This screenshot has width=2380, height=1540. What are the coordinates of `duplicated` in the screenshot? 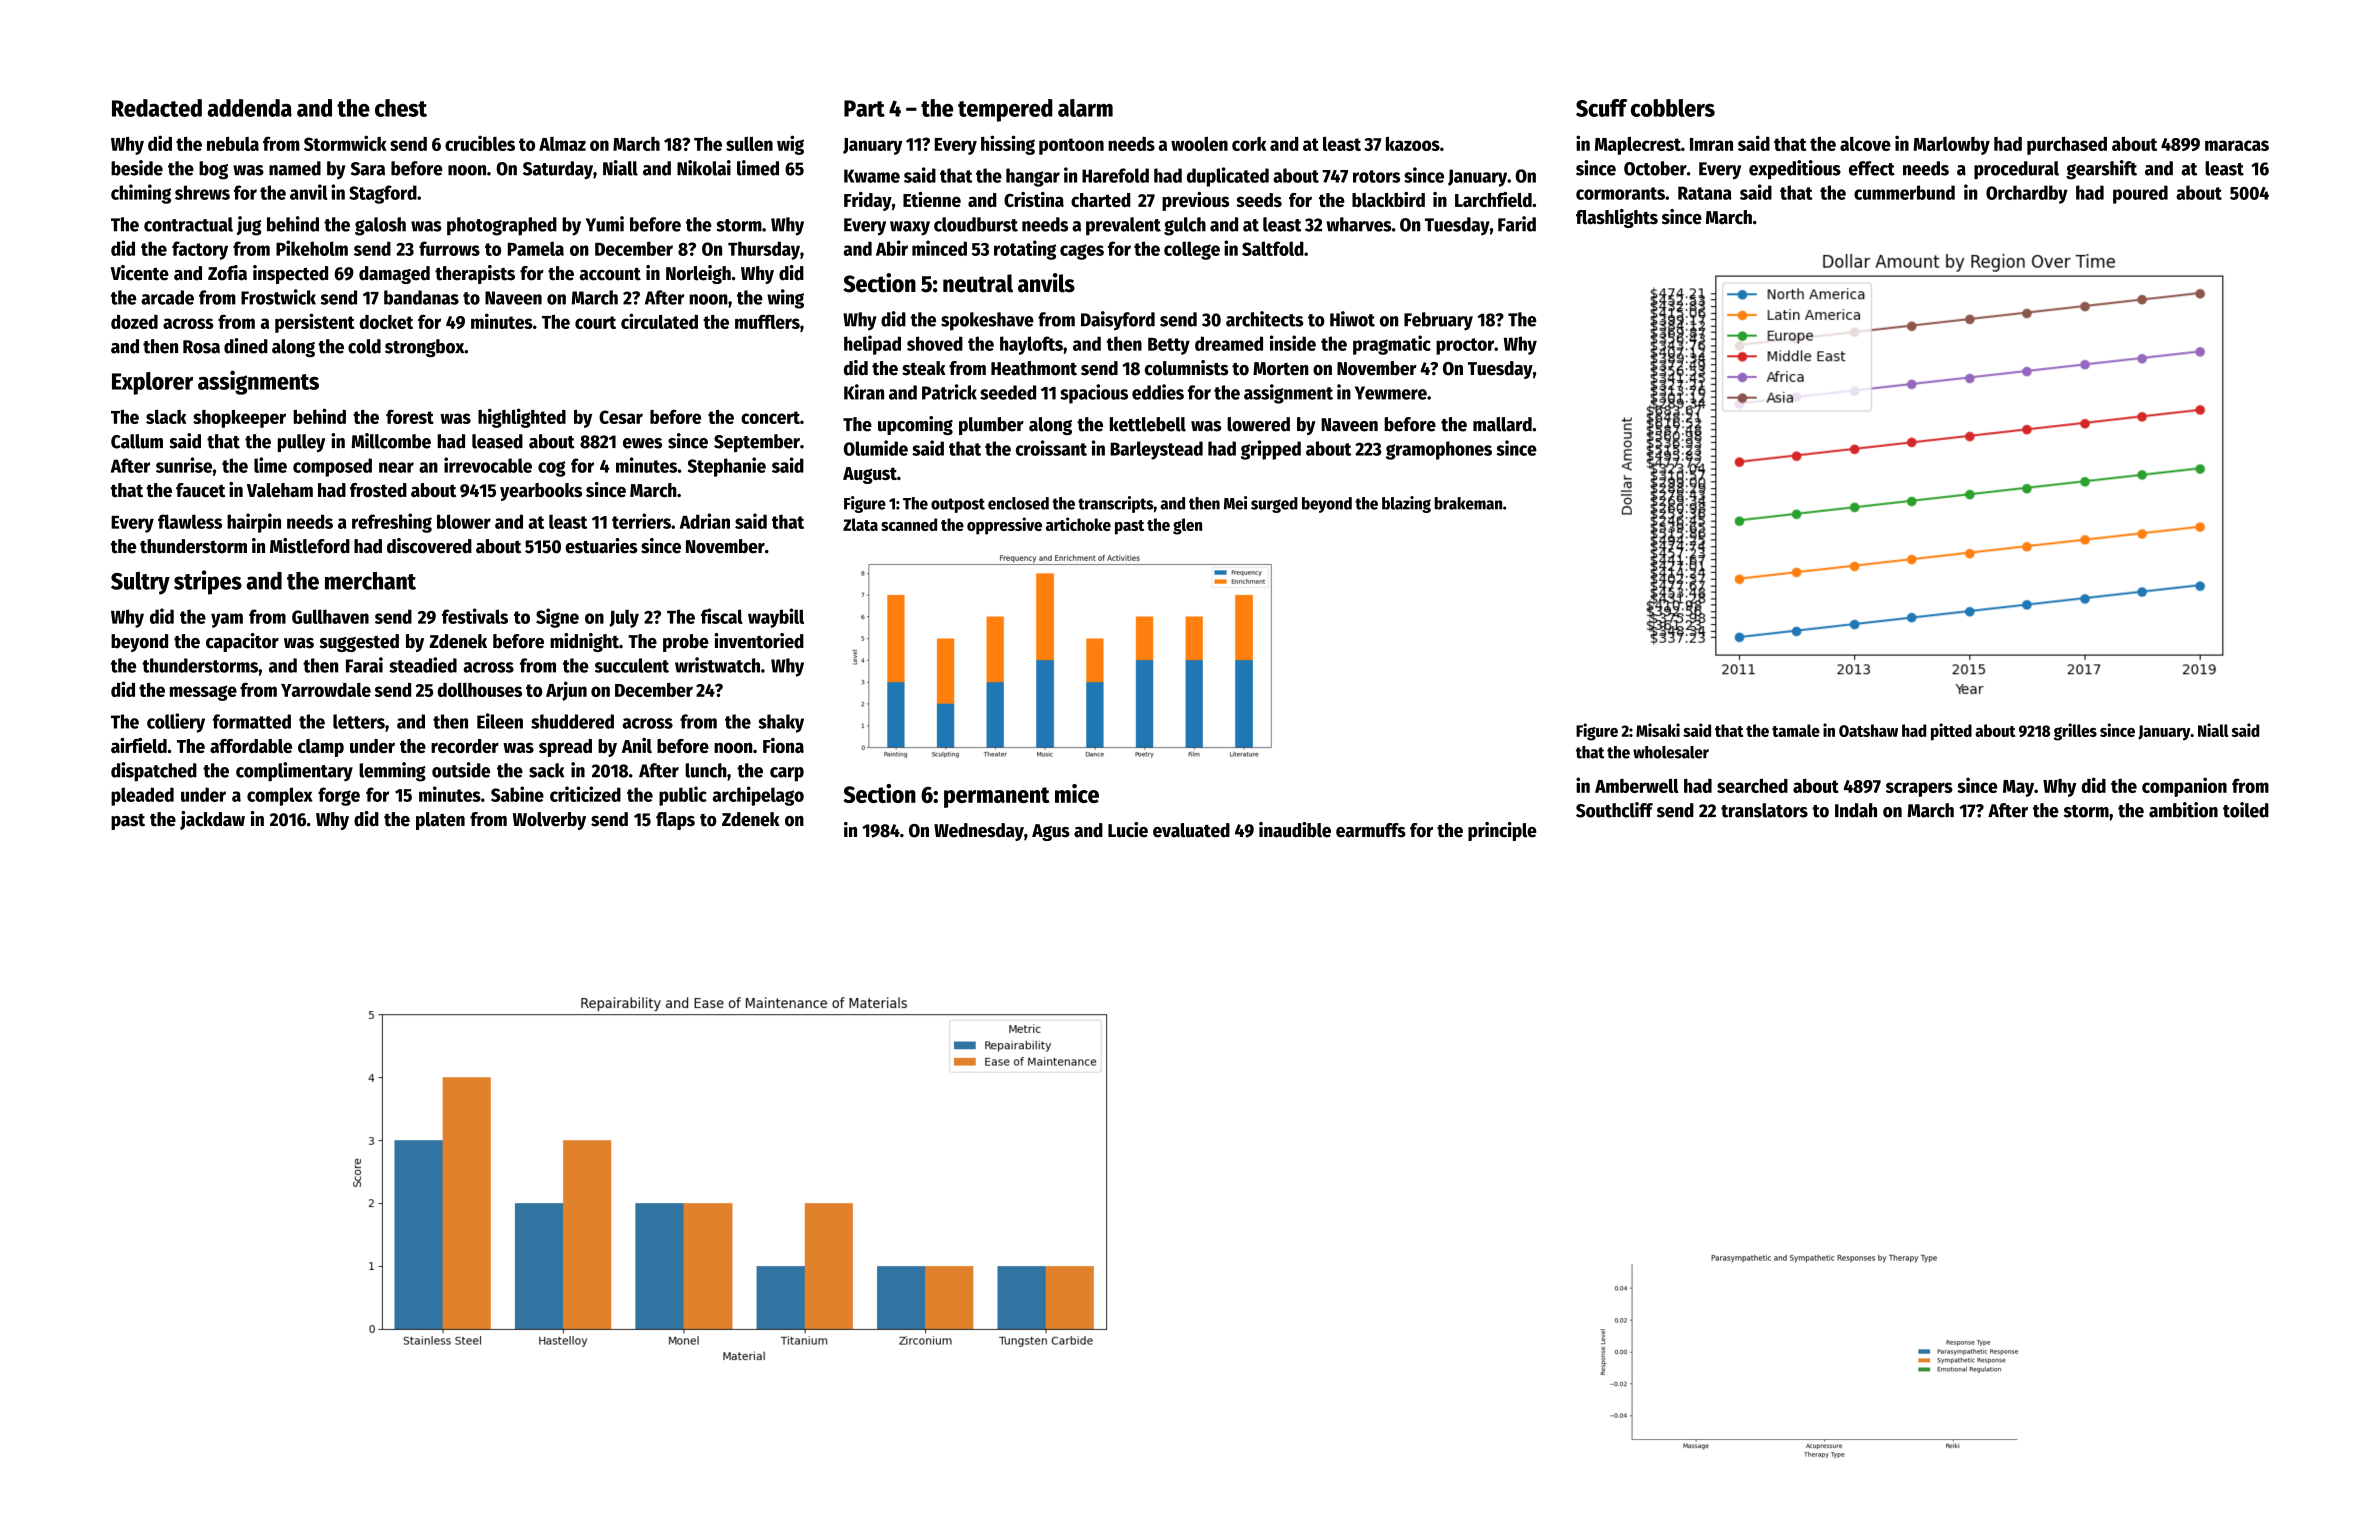 It's located at (1228, 177).
